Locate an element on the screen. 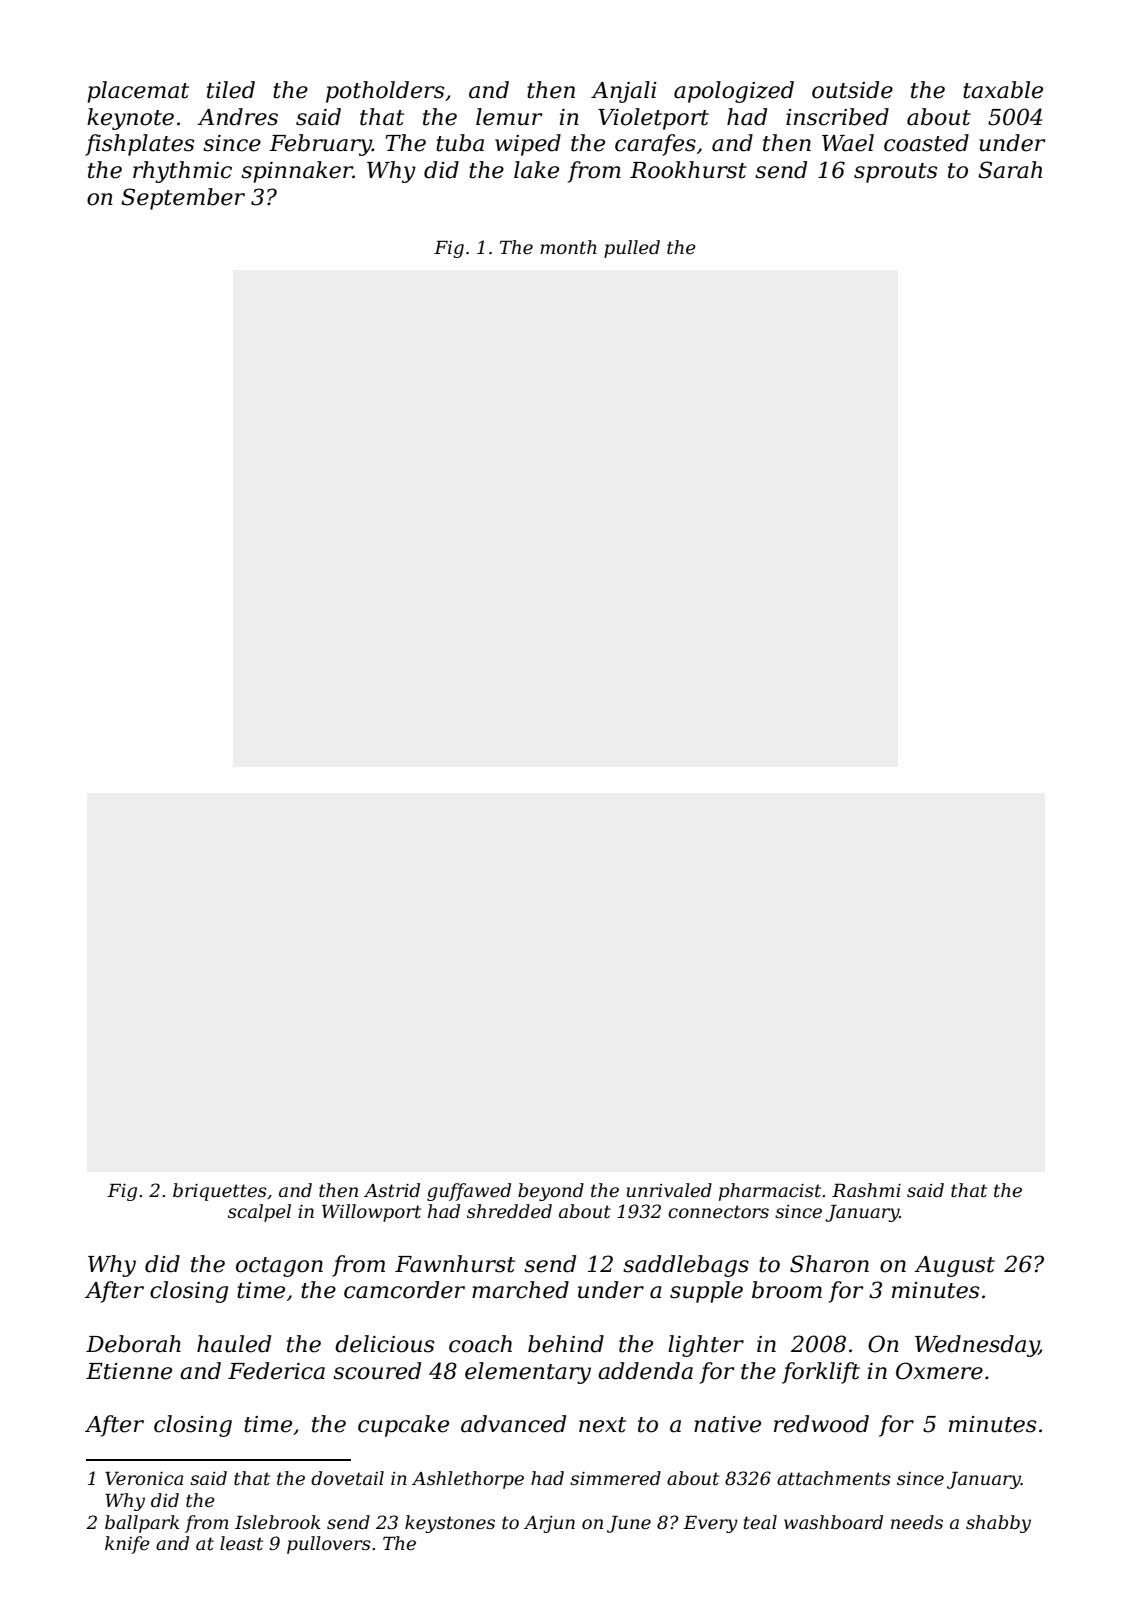 The image size is (1131, 1607). octagon is located at coordinates (279, 1267).
